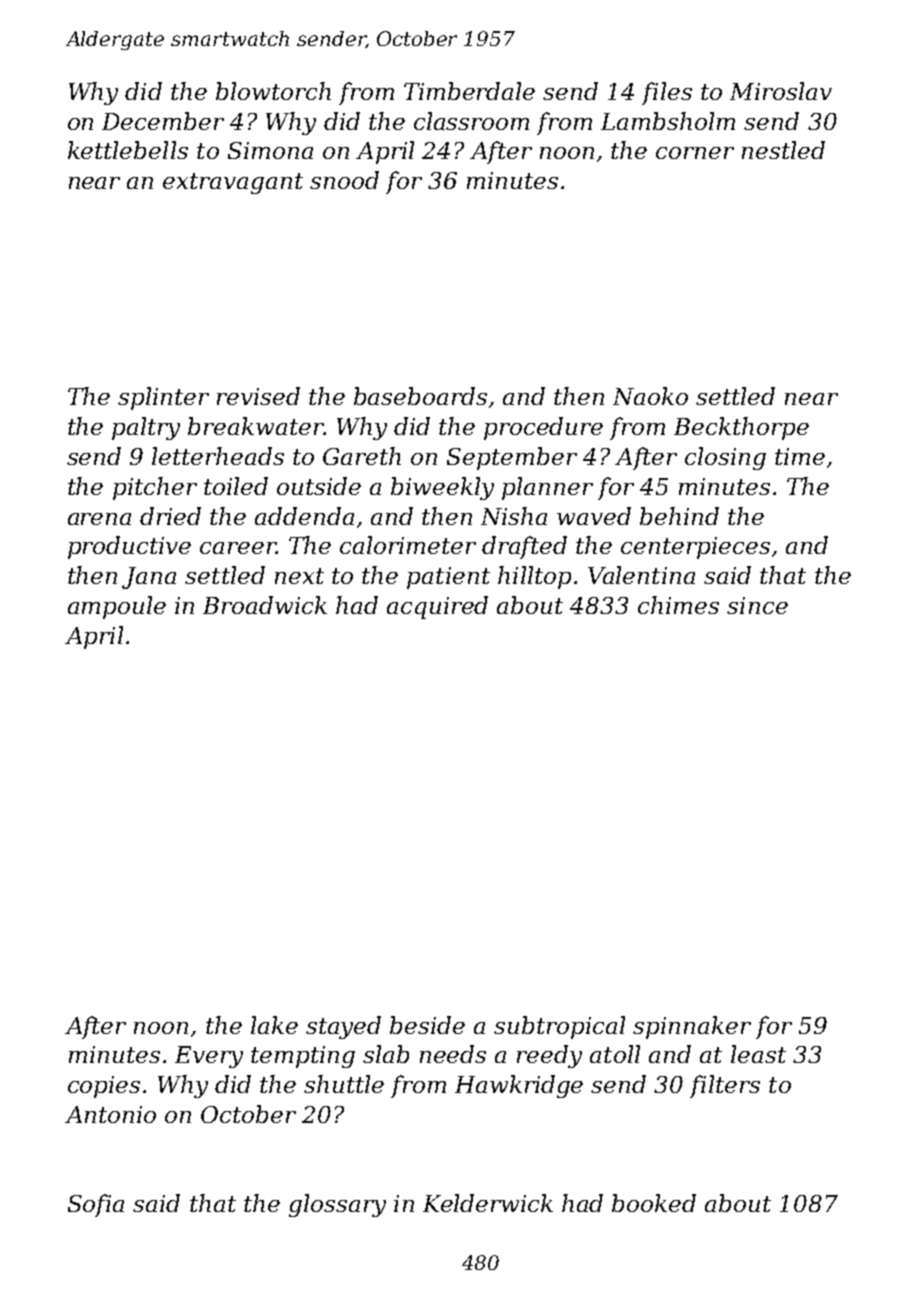 The width and height of the screenshot is (924, 1311). What do you see at coordinates (408, 545) in the screenshot?
I see `calorimeter` at bounding box center [408, 545].
